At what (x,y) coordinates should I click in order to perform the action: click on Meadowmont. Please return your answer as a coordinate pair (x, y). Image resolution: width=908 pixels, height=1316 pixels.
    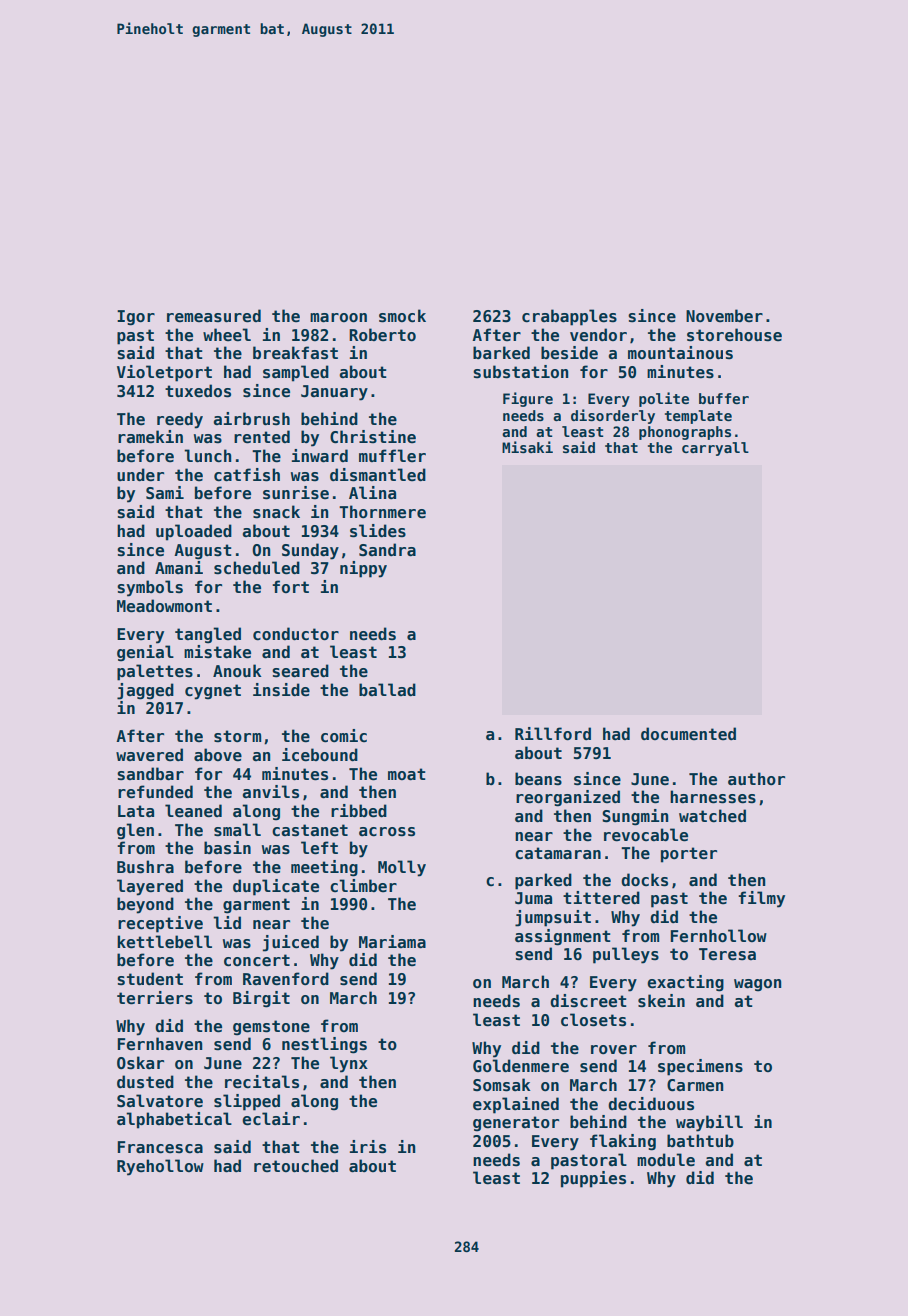
    Looking at the image, I should click on (164, 606).
